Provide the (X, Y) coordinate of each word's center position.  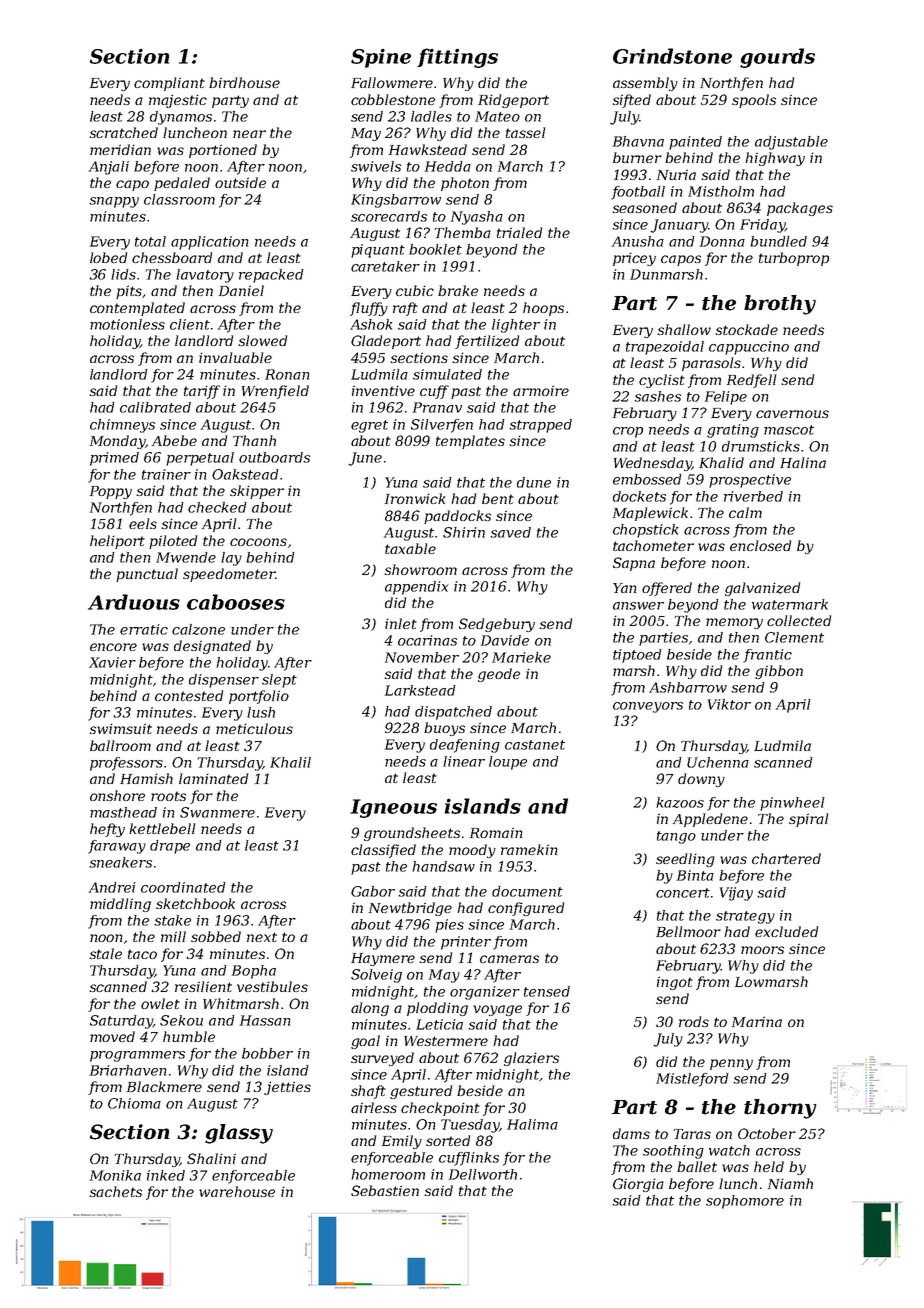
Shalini (211, 1158)
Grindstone (672, 56)
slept (279, 681)
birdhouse (244, 82)
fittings (457, 58)
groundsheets (412, 834)
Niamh (790, 1183)
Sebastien (385, 1190)
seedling (685, 860)
